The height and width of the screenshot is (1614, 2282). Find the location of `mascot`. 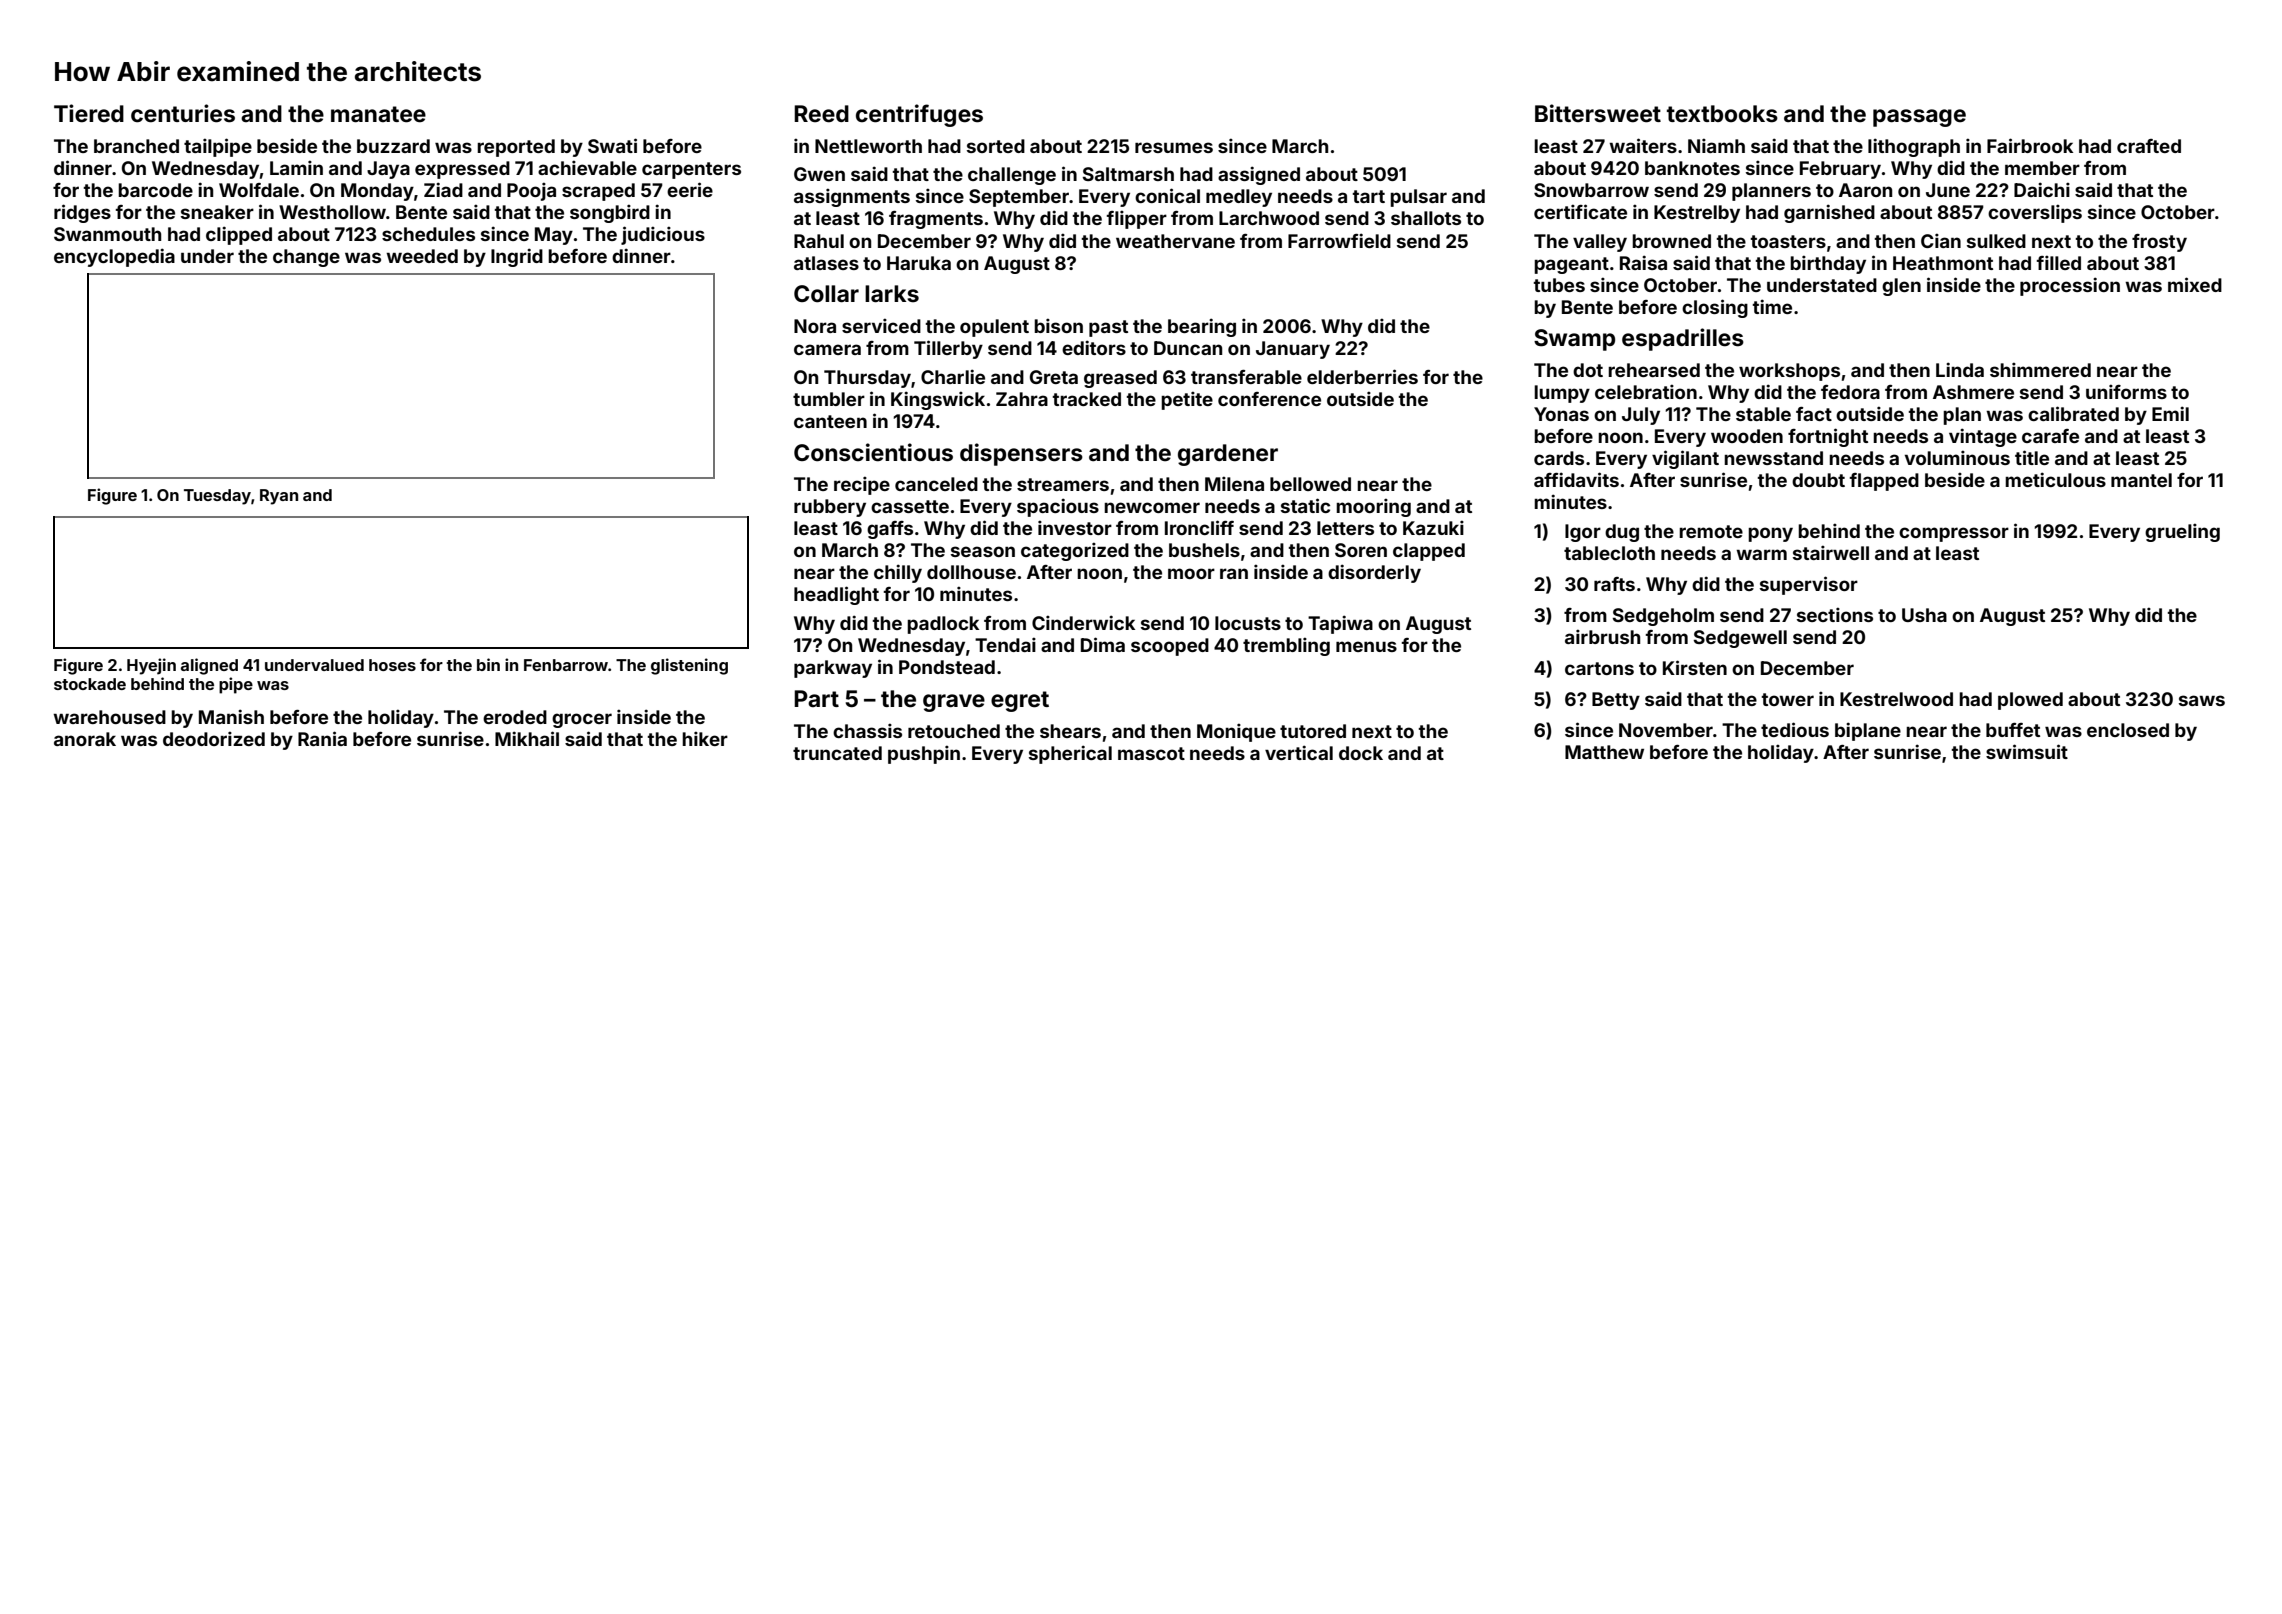

mascot is located at coordinates (1151, 753).
